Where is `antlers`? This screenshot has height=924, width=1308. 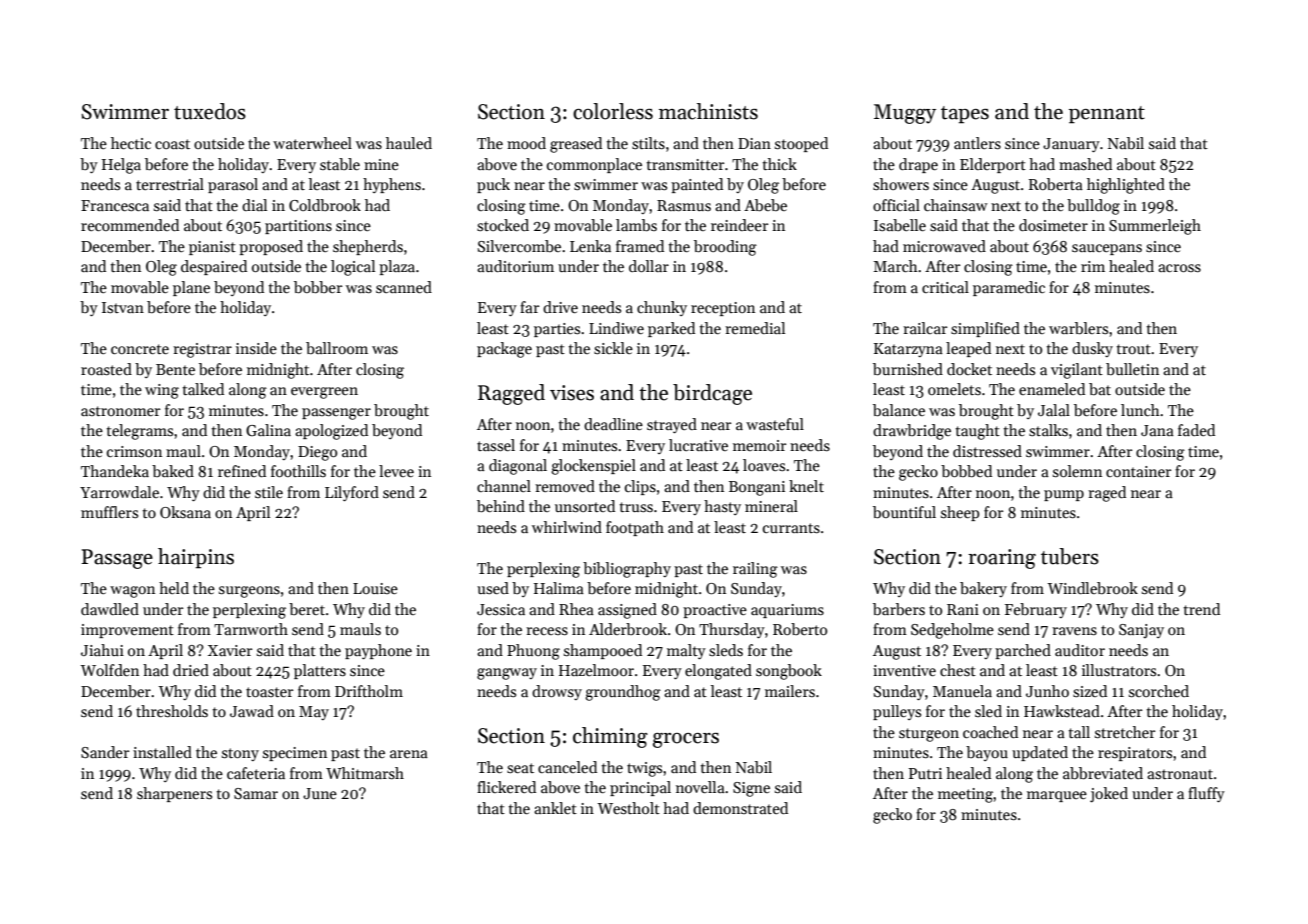
antlers is located at coordinates (977, 143).
